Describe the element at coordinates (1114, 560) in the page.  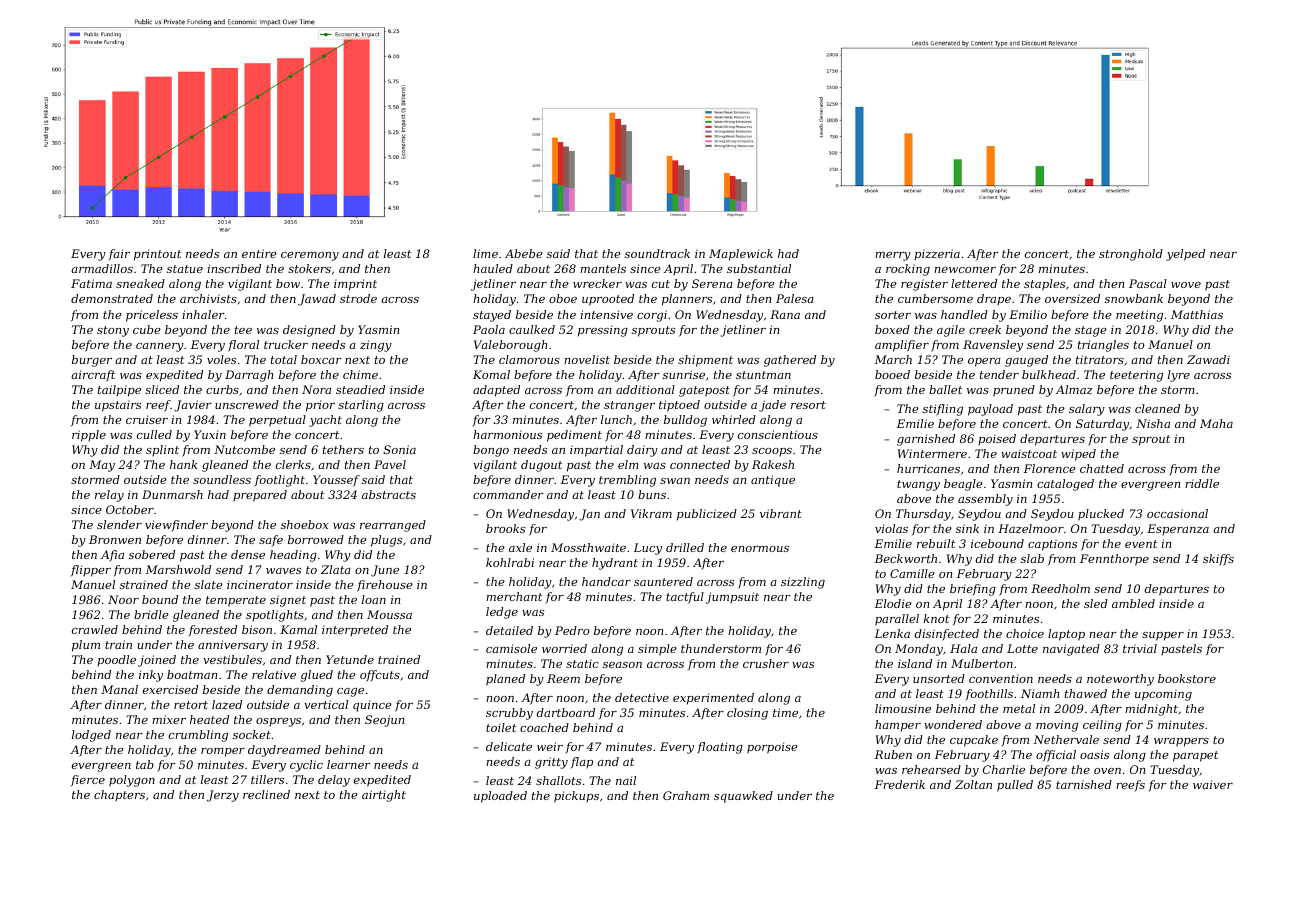
I see `Fennthorpe` at that location.
